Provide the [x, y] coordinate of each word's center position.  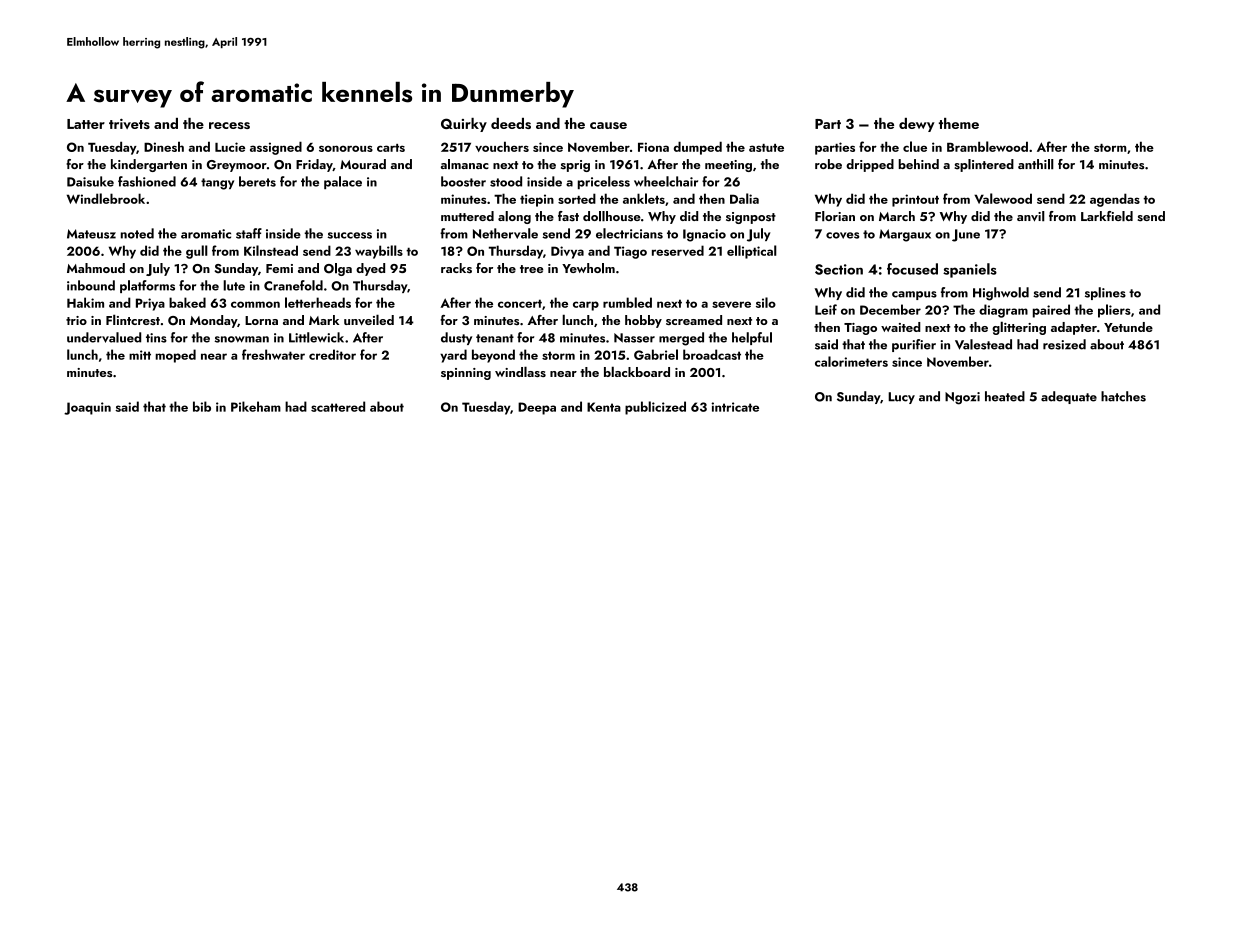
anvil [1031, 216]
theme [959, 123]
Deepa [537, 408]
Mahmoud [96, 268]
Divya [567, 252]
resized [1064, 344]
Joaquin [87, 408]
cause [608, 125]
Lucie [230, 147]
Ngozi [962, 398]
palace [343, 182]
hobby [643, 321]
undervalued [104, 337]
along [514, 217]
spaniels [970, 270]
